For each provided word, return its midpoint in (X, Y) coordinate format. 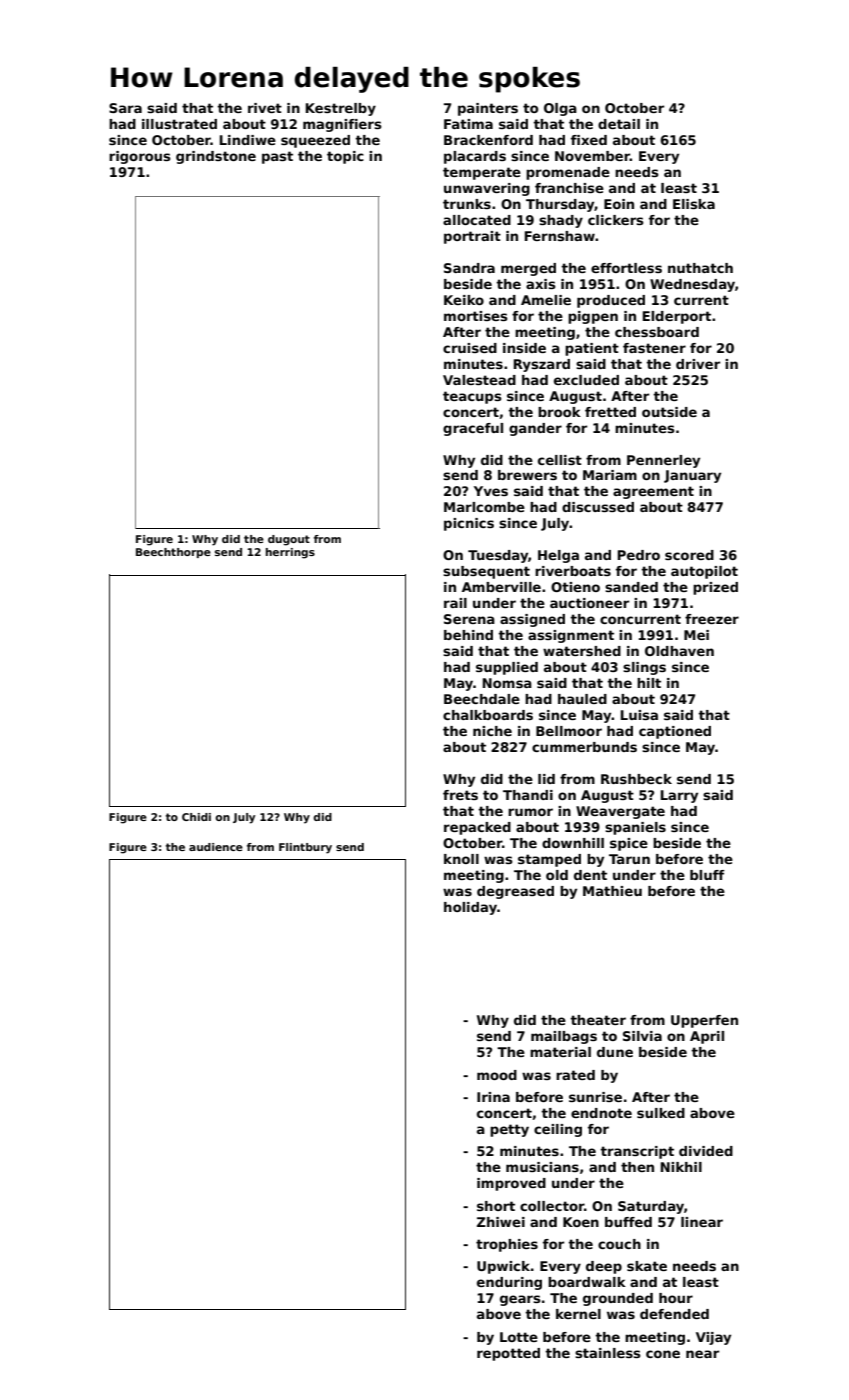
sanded (631, 587)
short (496, 1206)
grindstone (216, 157)
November (592, 156)
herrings (290, 553)
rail (455, 603)
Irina (493, 1097)
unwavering (487, 189)
